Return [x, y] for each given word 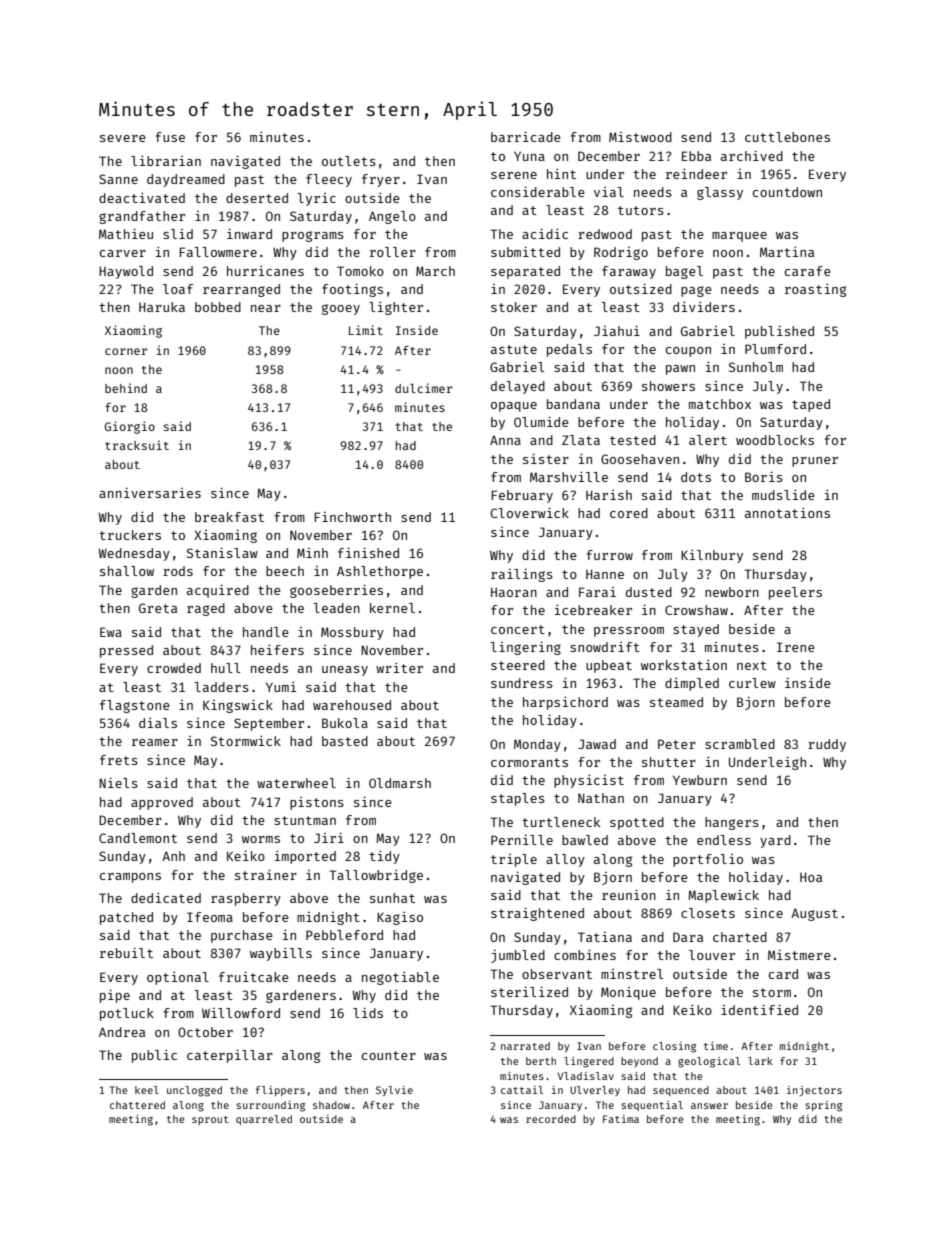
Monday [537, 745]
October [205, 1032]
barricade [526, 136]
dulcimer [423, 388]
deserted [257, 198]
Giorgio [130, 427]
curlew [752, 683]
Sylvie [394, 1091]
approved [162, 803]
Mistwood [640, 137]
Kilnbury [712, 556]
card [783, 974]
